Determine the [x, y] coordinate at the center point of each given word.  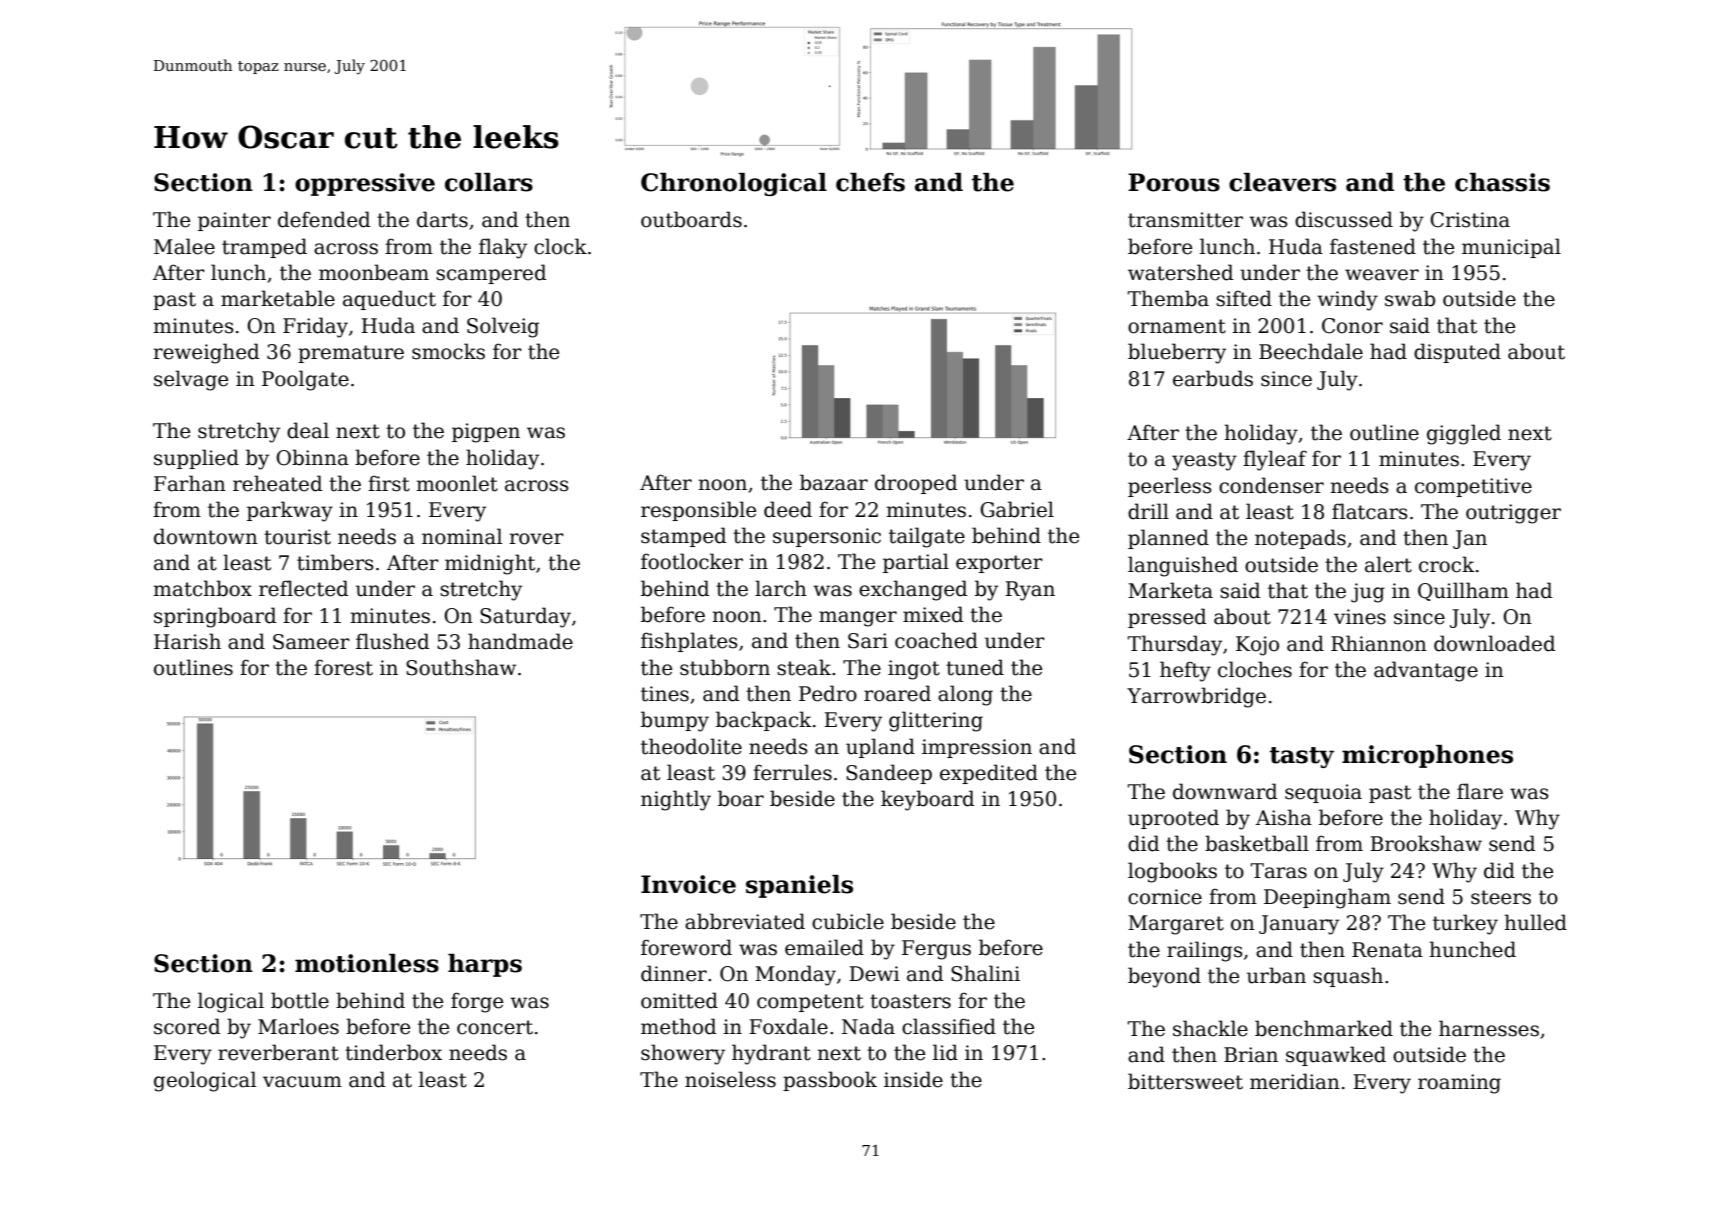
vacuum [302, 1082]
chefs [870, 182]
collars [489, 182]
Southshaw [461, 667]
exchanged [913, 590]
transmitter [1185, 220]
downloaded [1495, 643]
